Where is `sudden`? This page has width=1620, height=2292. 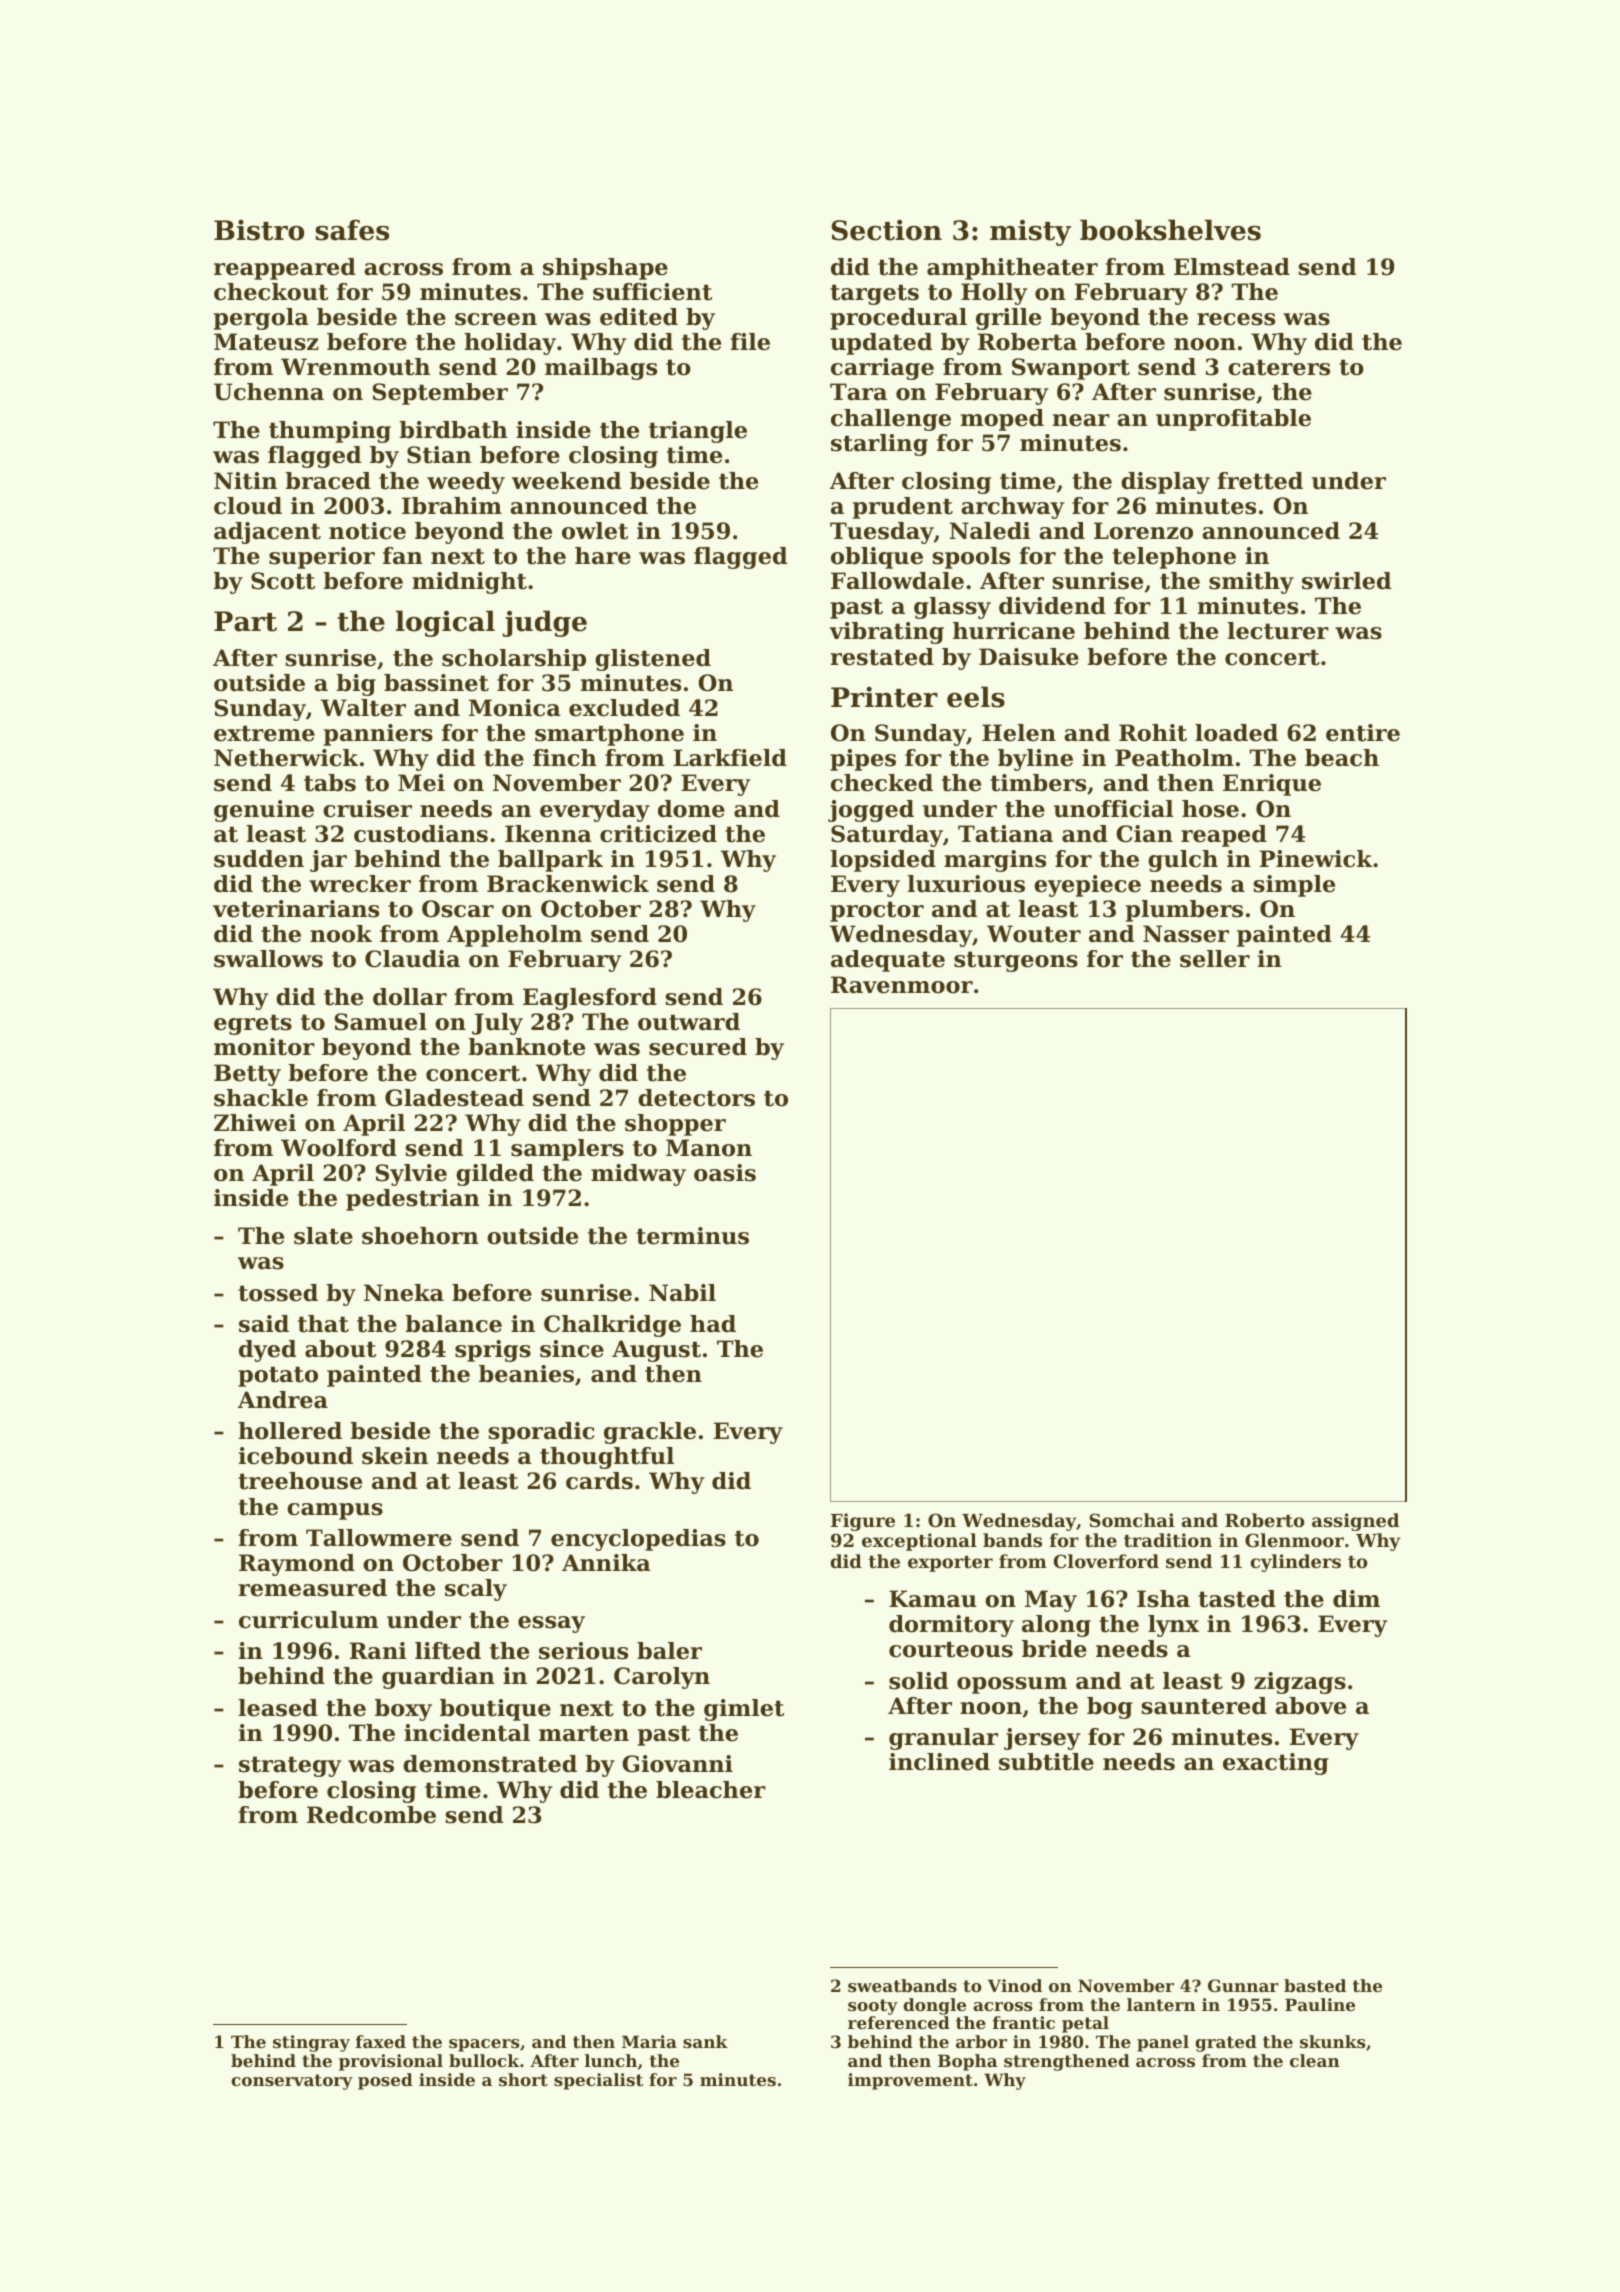
sudden is located at coordinates (259, 859).
